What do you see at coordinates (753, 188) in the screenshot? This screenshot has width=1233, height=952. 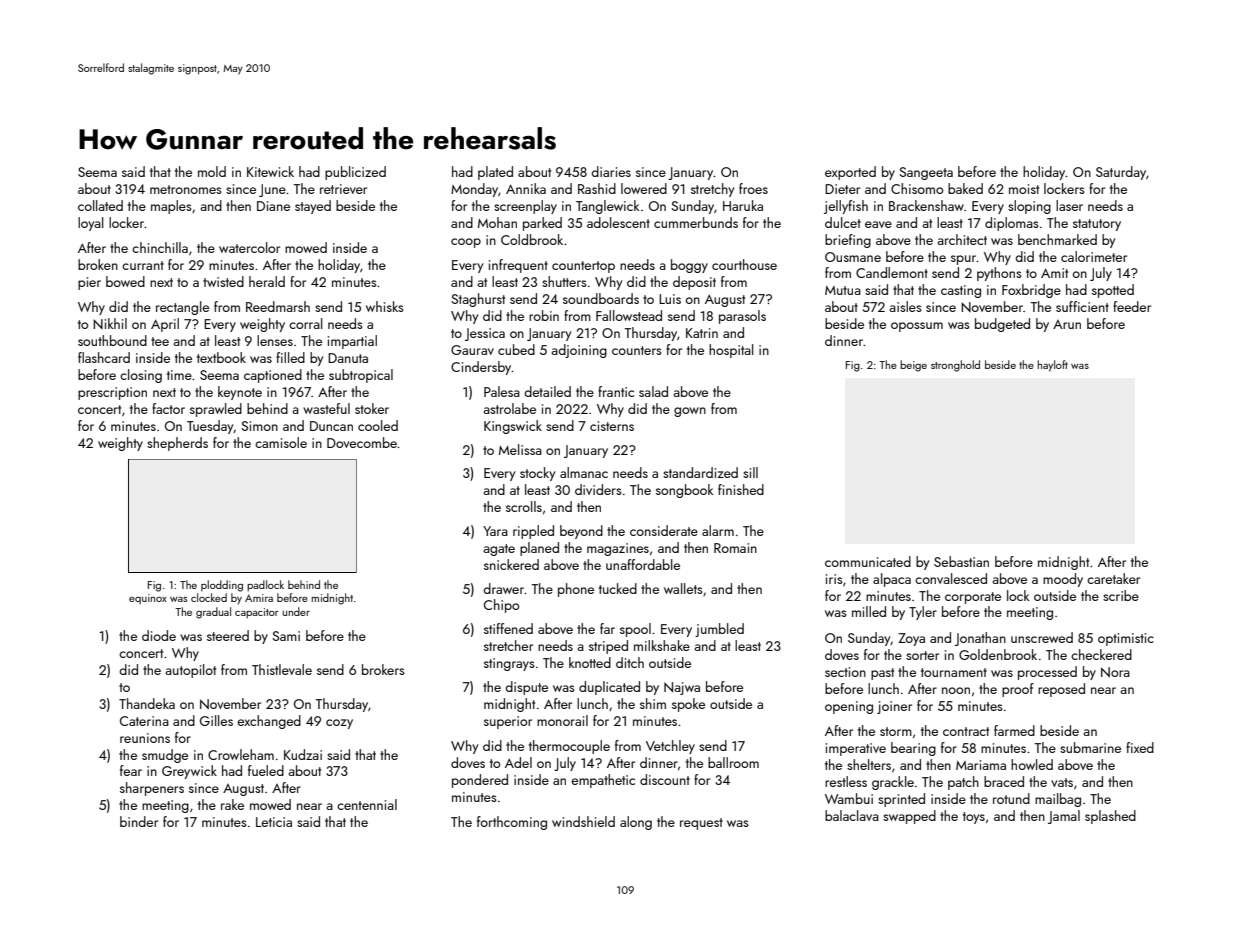 I see `froes` at bounding box center [753, 188].
